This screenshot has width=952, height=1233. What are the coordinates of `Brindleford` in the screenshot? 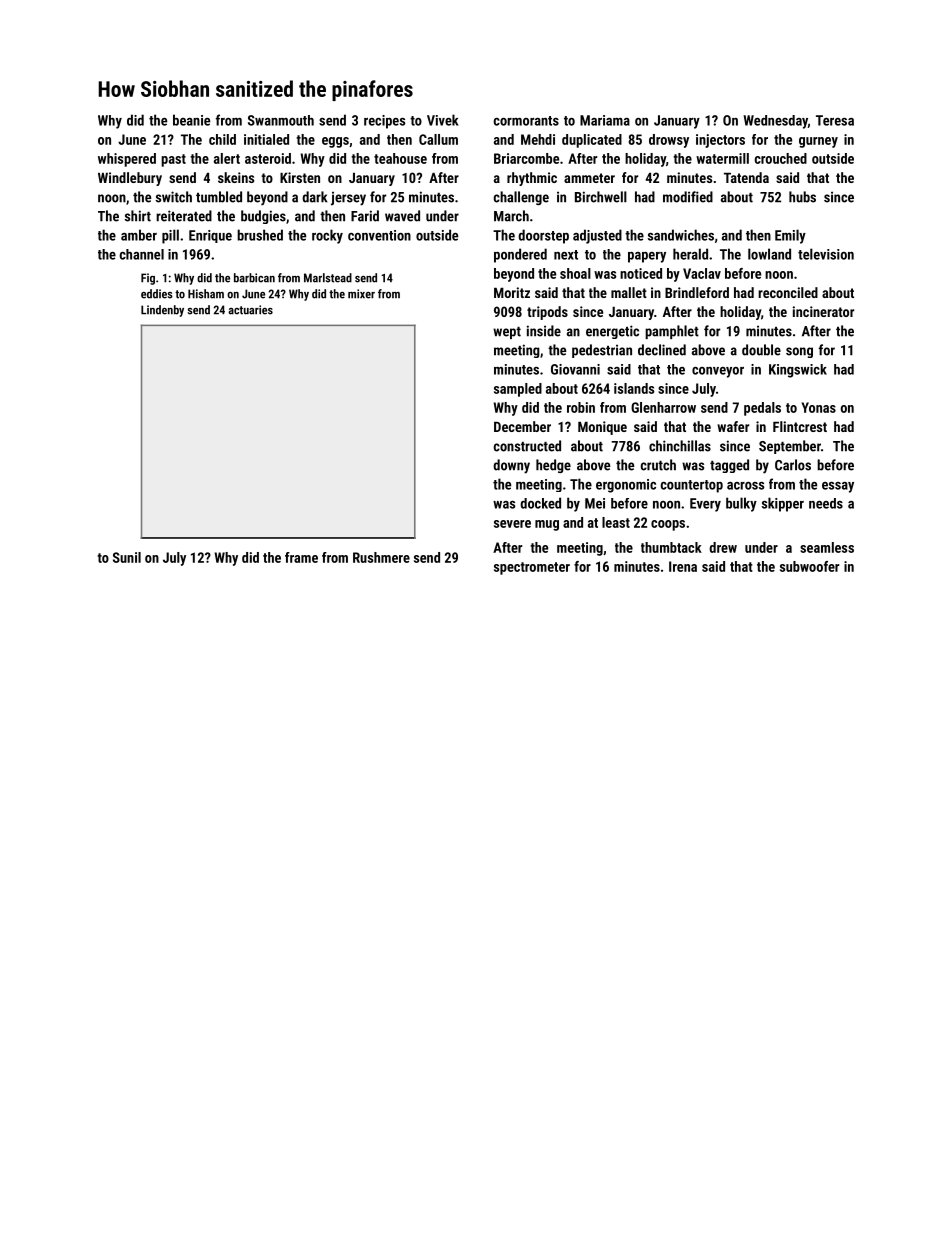 It's located at (697, 292).
